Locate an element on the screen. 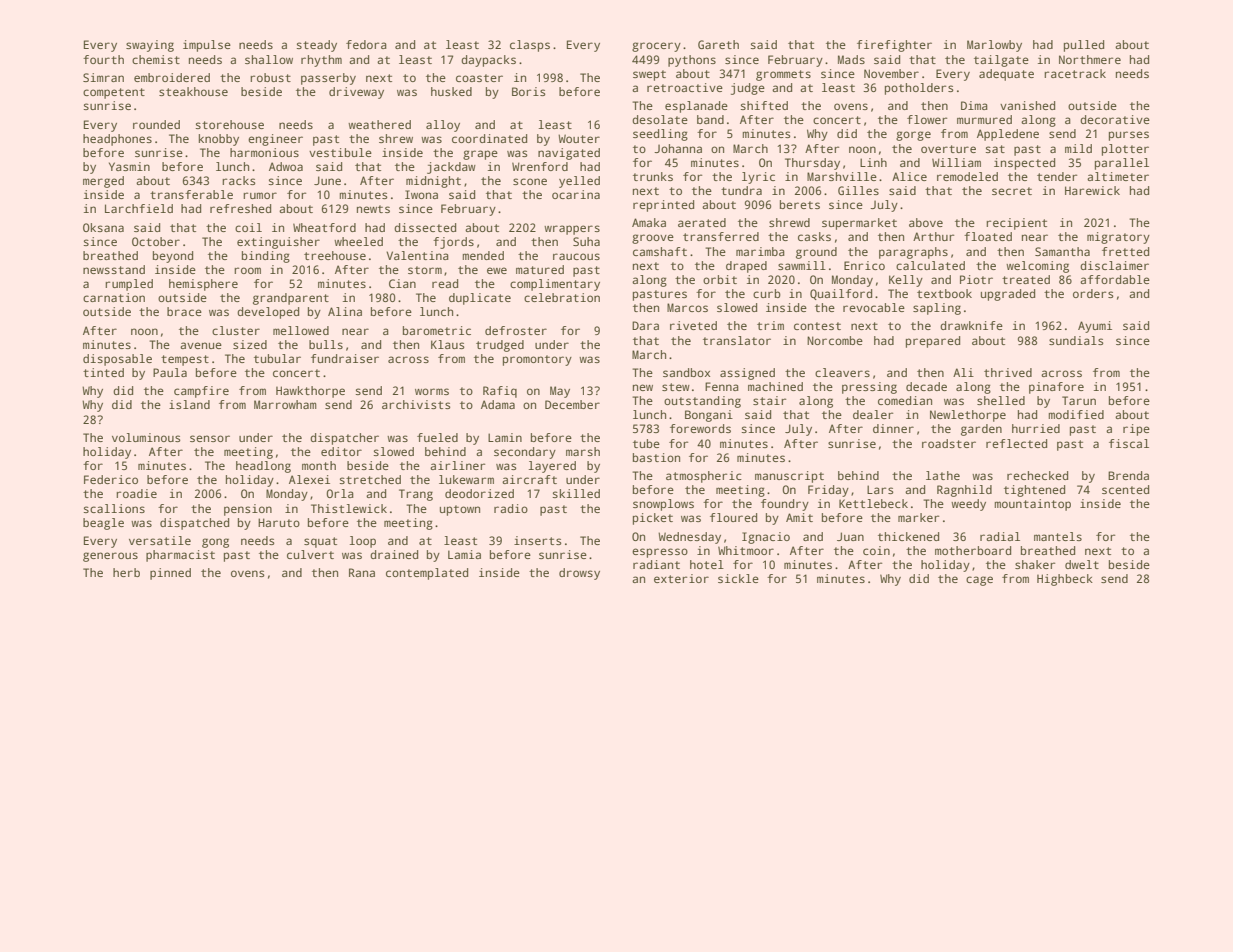  swaying is located at coordinates (150, 46).
